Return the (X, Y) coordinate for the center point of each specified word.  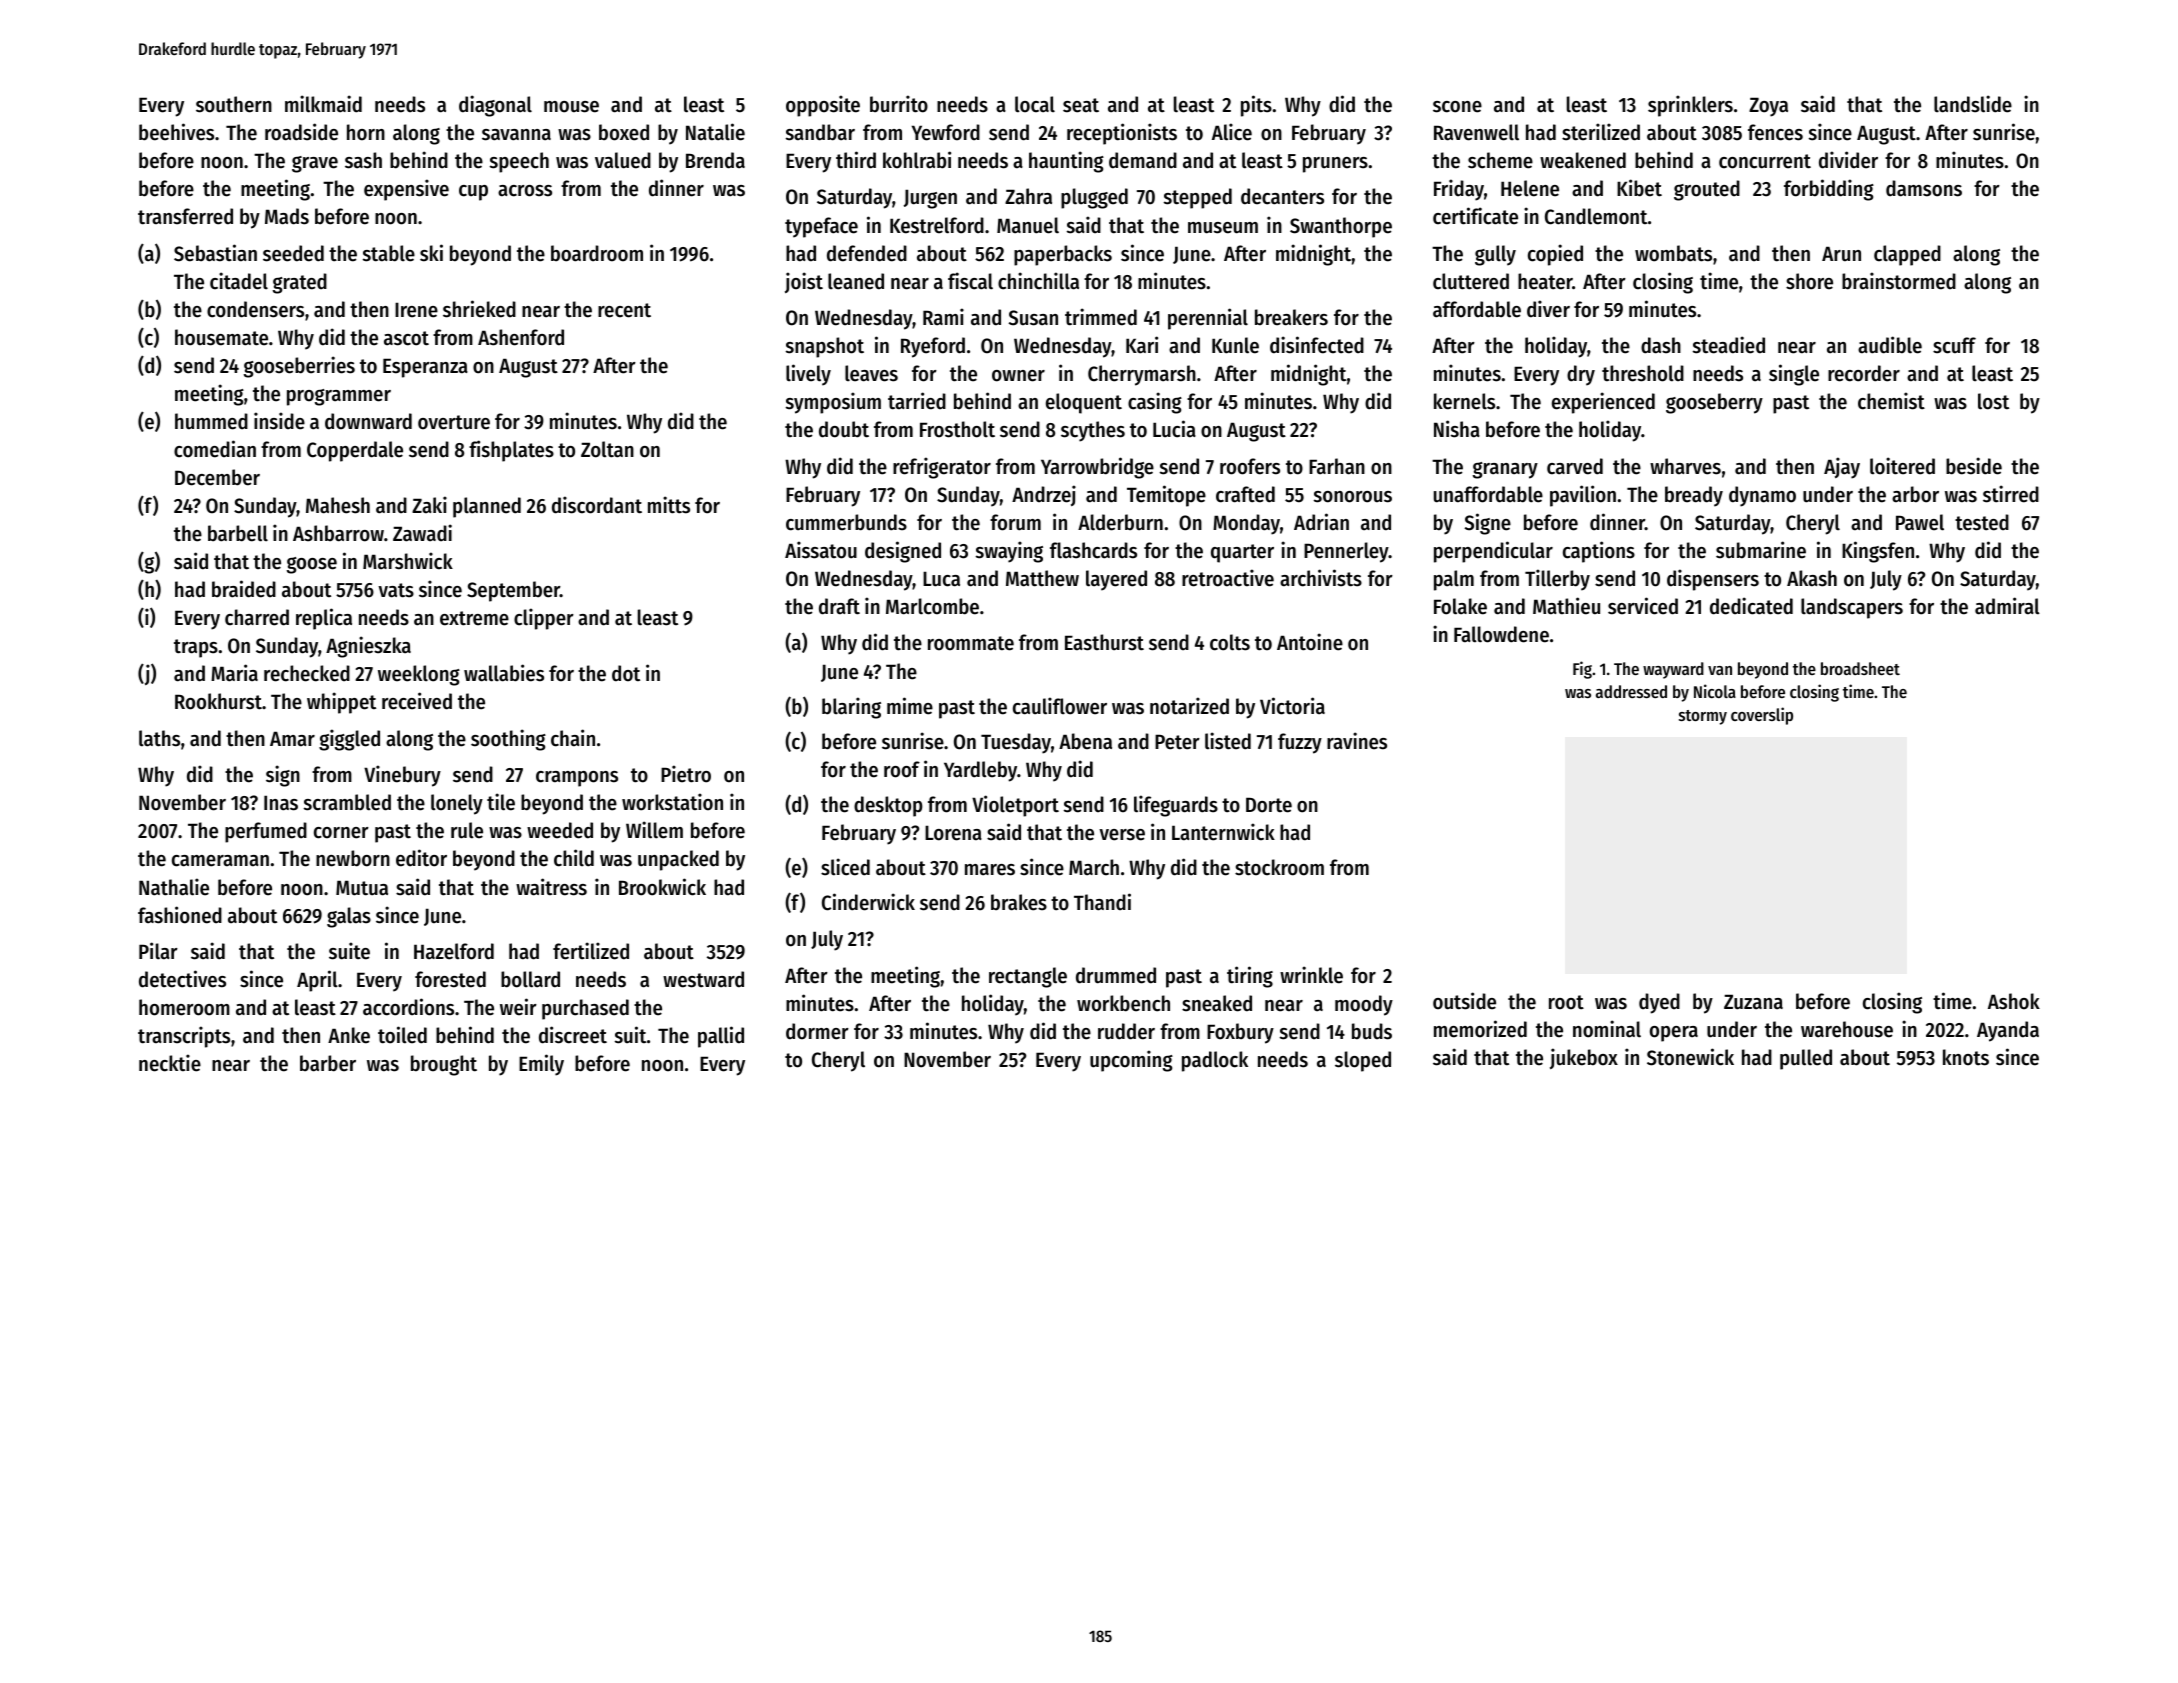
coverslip (1762, 716)
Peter (1177, 742)
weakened (1583, 160)
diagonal (495, 106)
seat (1081, 105)
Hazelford (454, 951)
